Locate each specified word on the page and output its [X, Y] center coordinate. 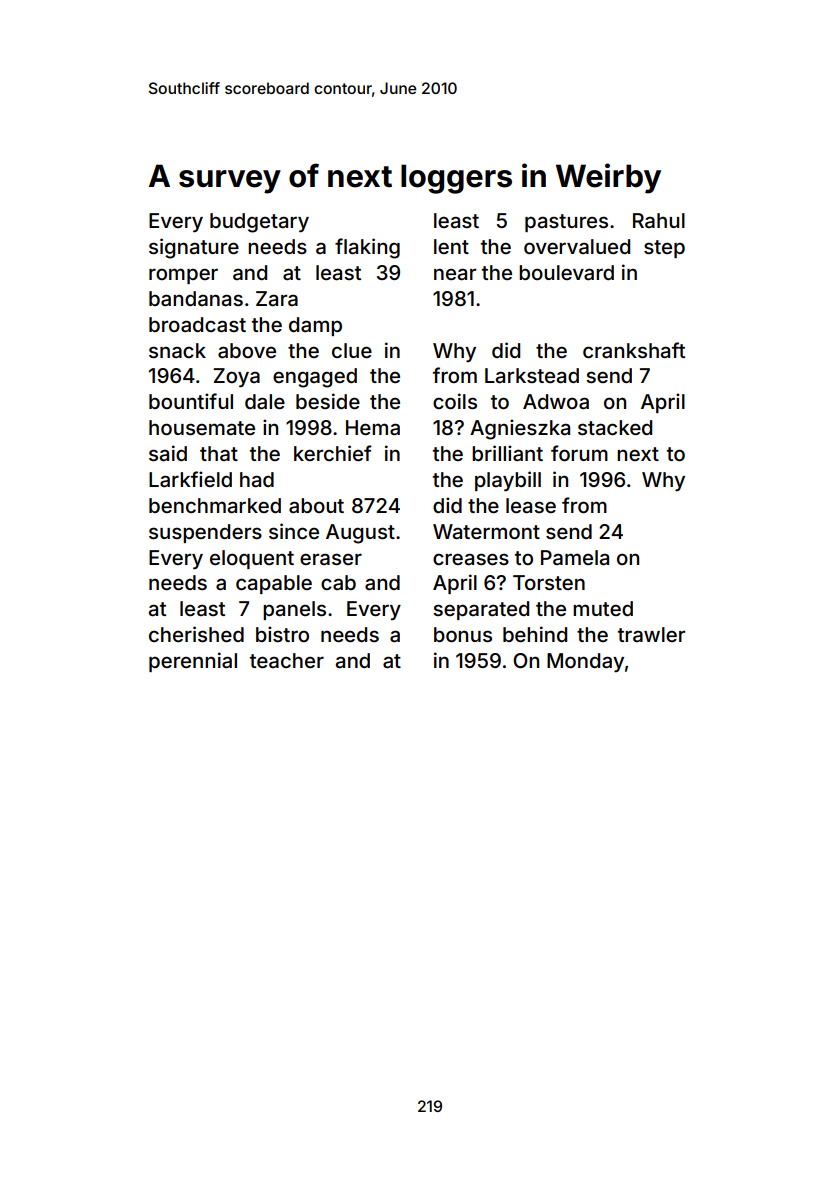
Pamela [575, 557]
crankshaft [634, 350]
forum [579, 453]
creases [471, 559]
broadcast [197, 324]
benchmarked [215, 505]
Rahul [659, 220]
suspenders [205, 533]
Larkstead [532, 375]
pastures [566, 223]
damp [315, 326]
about [316, 505]
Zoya [237, 377]
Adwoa [556, 401]
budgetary [259, 223]
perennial [193, 662]
